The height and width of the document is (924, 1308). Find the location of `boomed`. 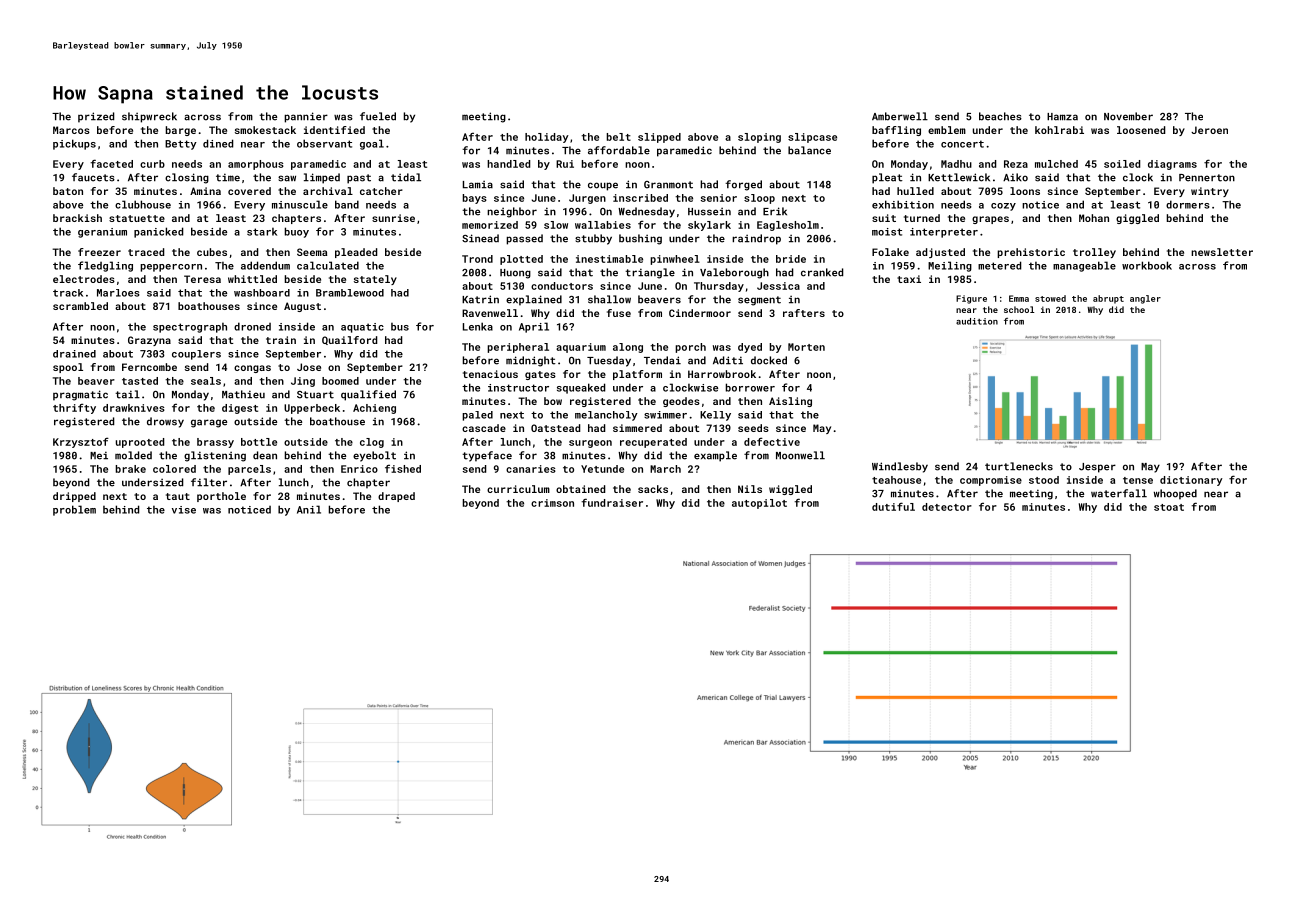

boomed is located at coordinates (340, 381).
